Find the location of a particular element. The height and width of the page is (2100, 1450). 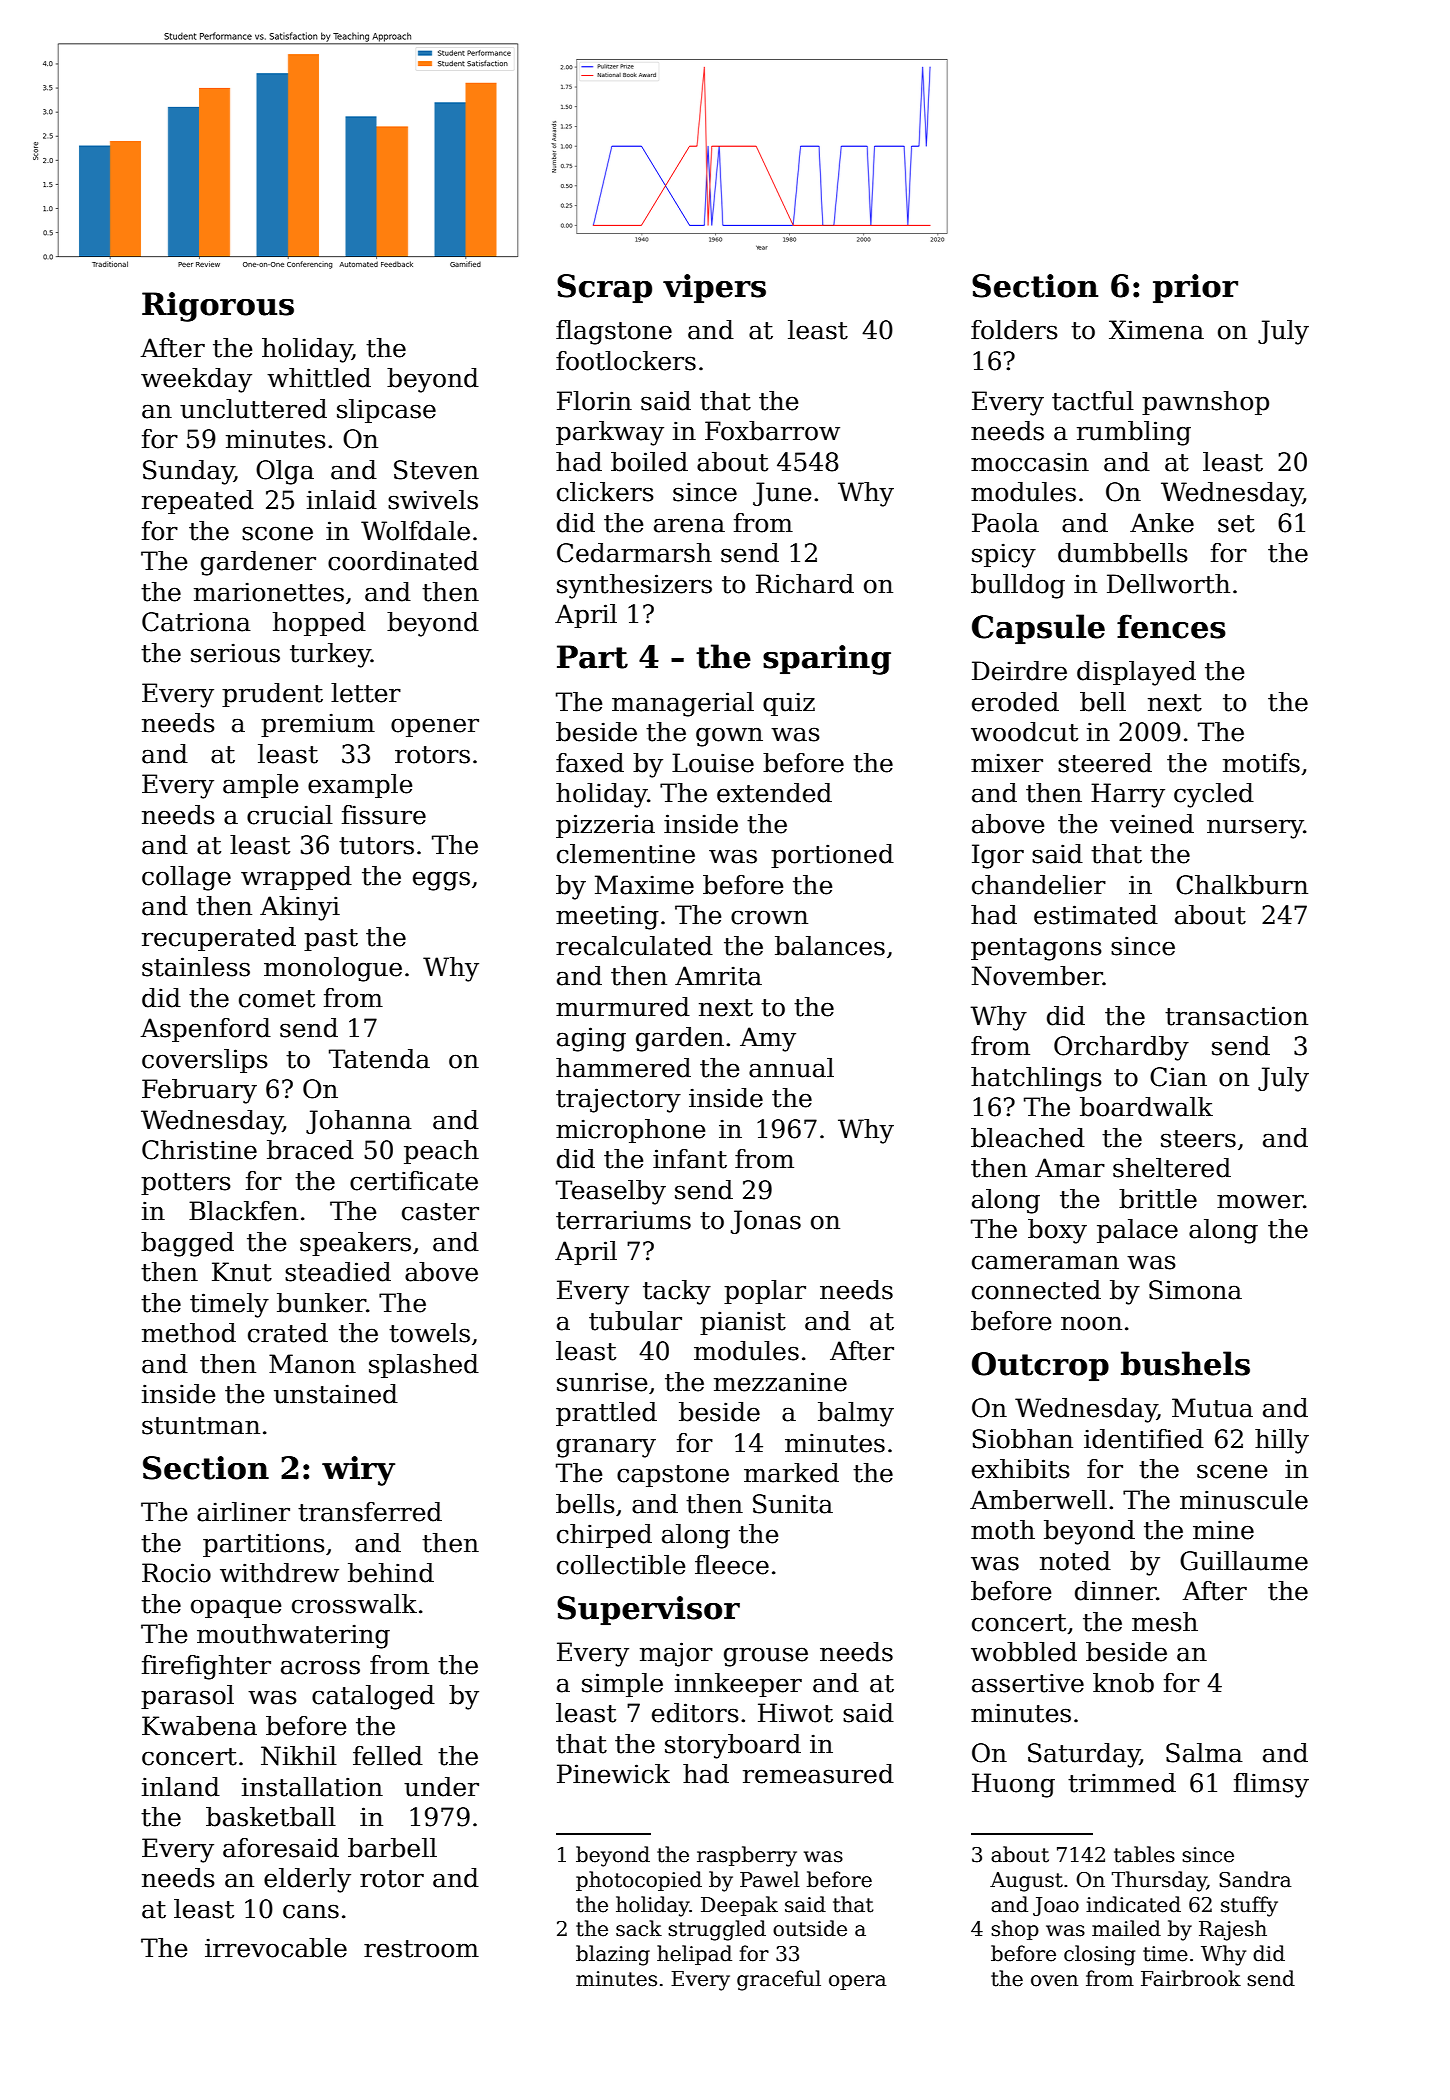

simple is located at coordinates (622, 1685).
